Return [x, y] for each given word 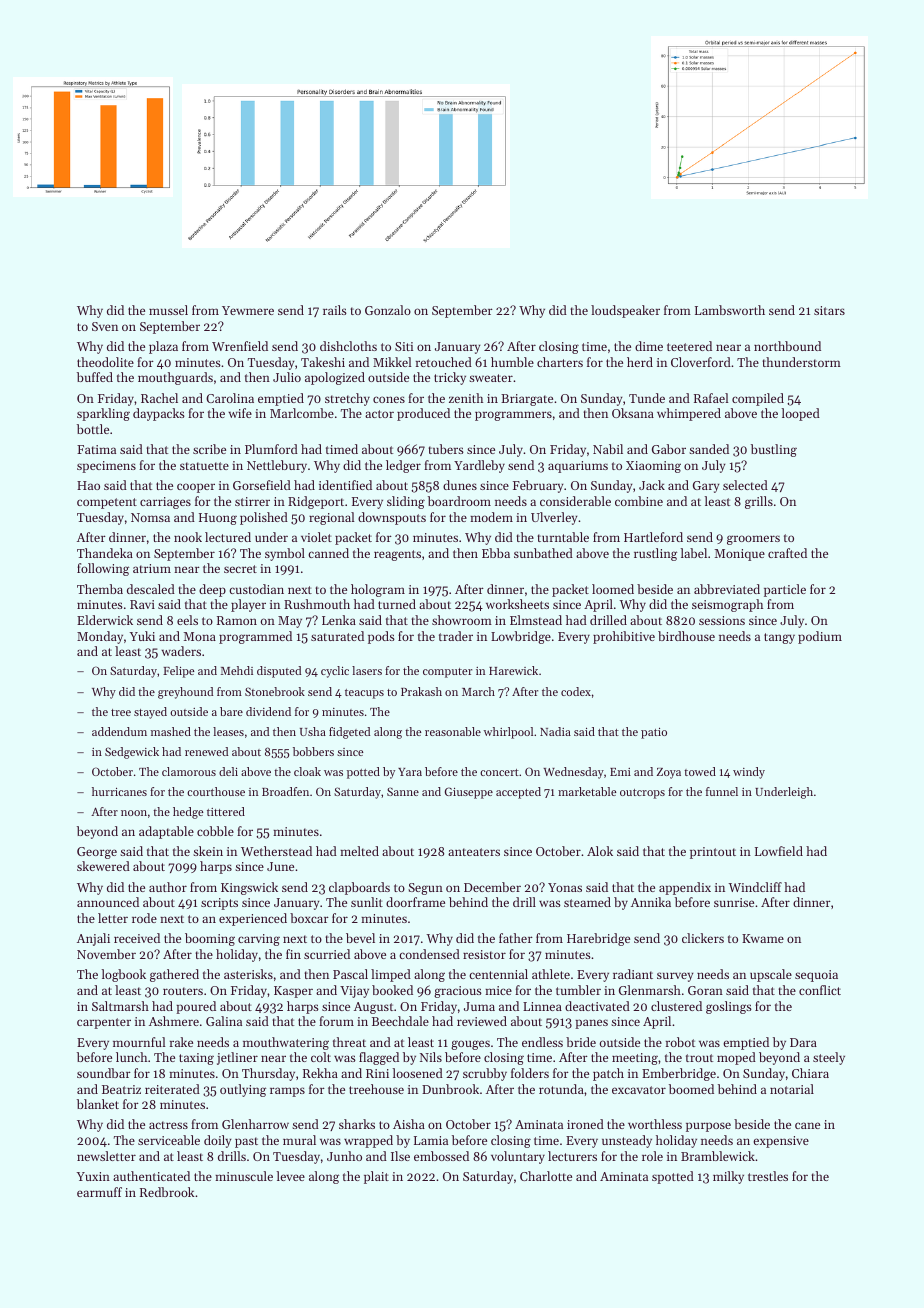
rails [335, 310]
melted [359, 851]
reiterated [172, 1089]
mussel [168, 310]
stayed [150, 713]
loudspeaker [625, 311]
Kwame [763, 938]
